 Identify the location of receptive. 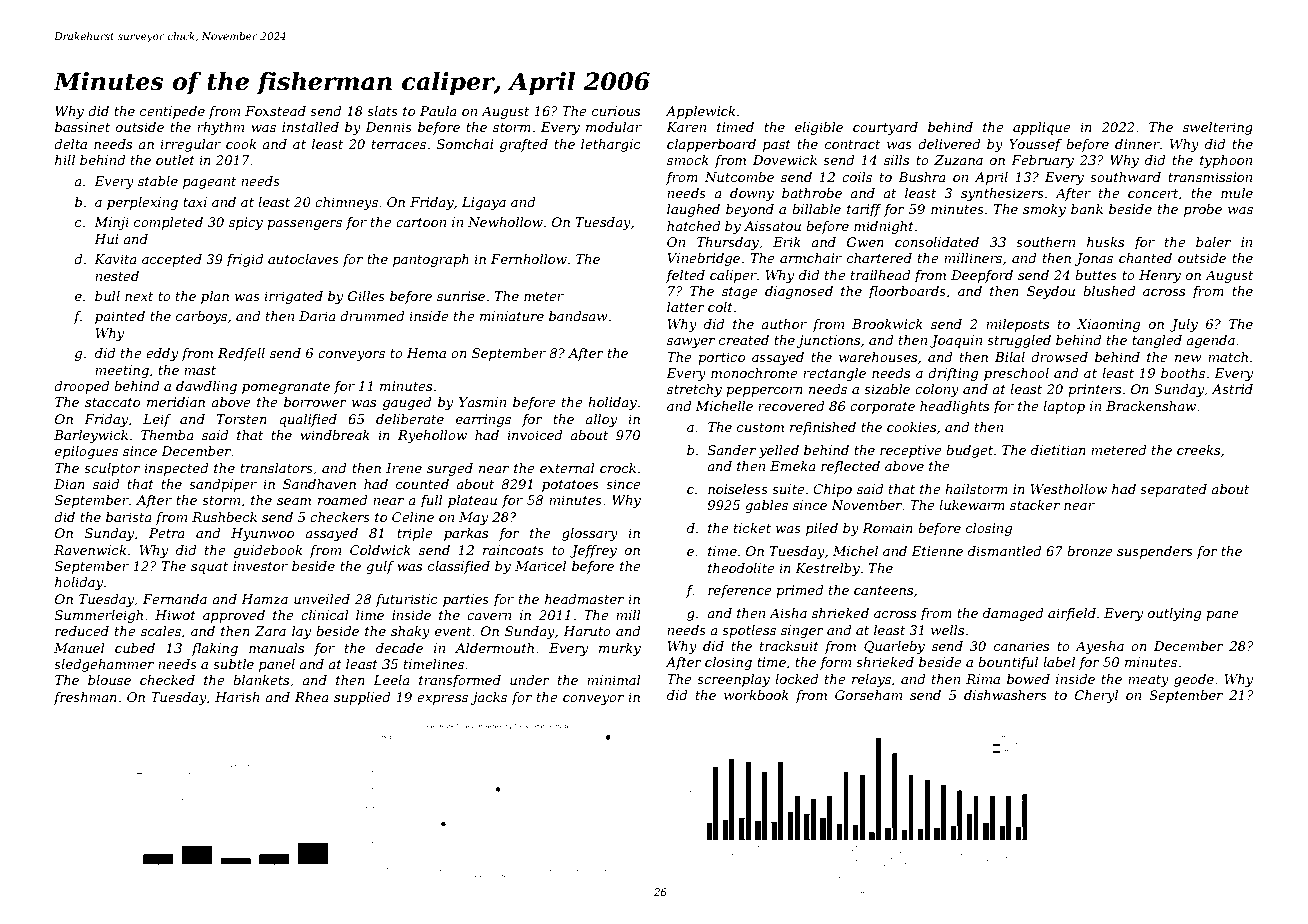
(911, 451).
